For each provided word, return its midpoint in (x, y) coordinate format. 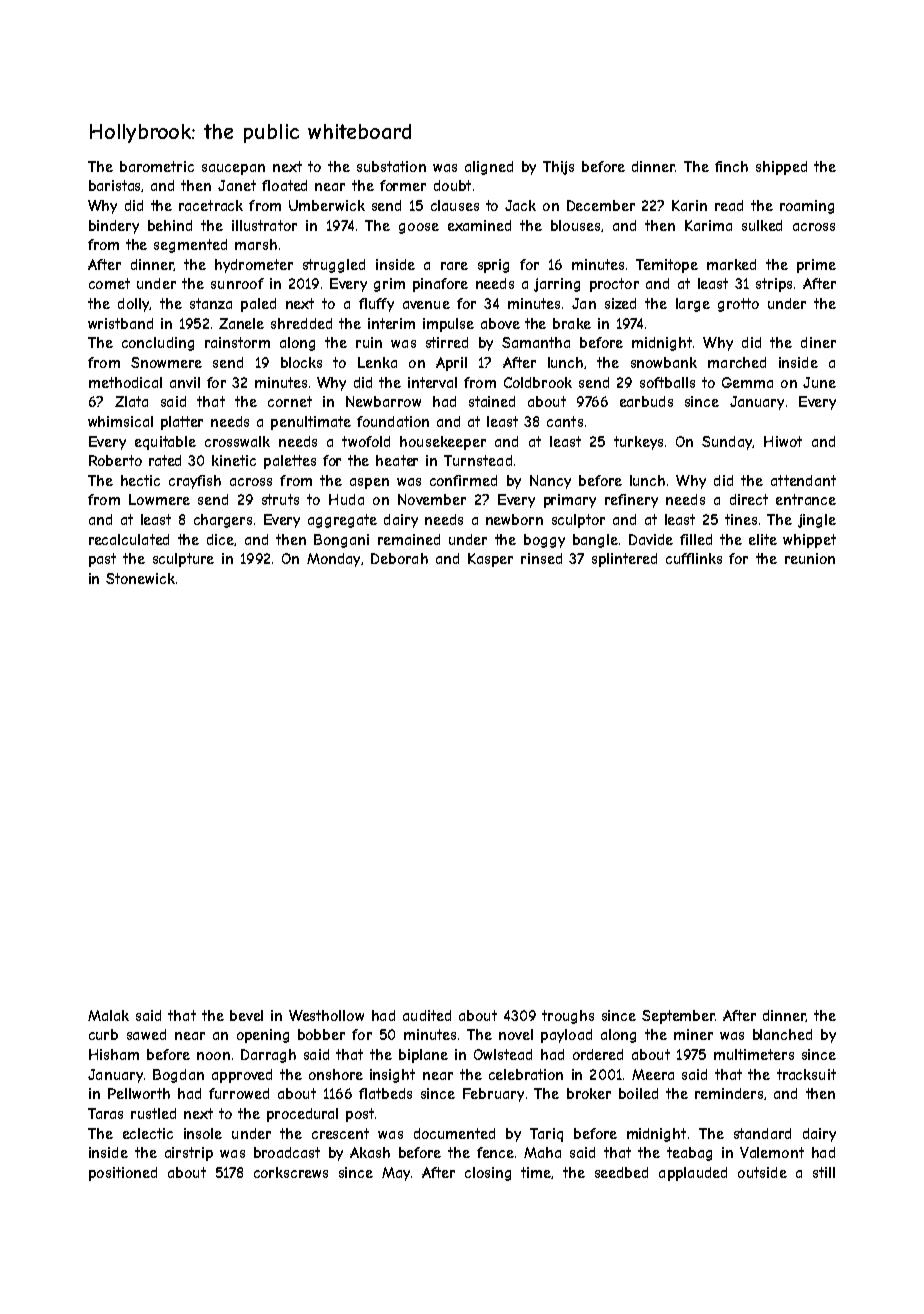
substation (391, 166)
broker (589, 1093)
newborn (514, 519)
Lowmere (159, 499)
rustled (153, 1113)
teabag (689, 1154)
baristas (115, 186)
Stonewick (140, 578)
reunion (810, 558)
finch (731, 166)
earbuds (646, 401)
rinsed (541, 558)
